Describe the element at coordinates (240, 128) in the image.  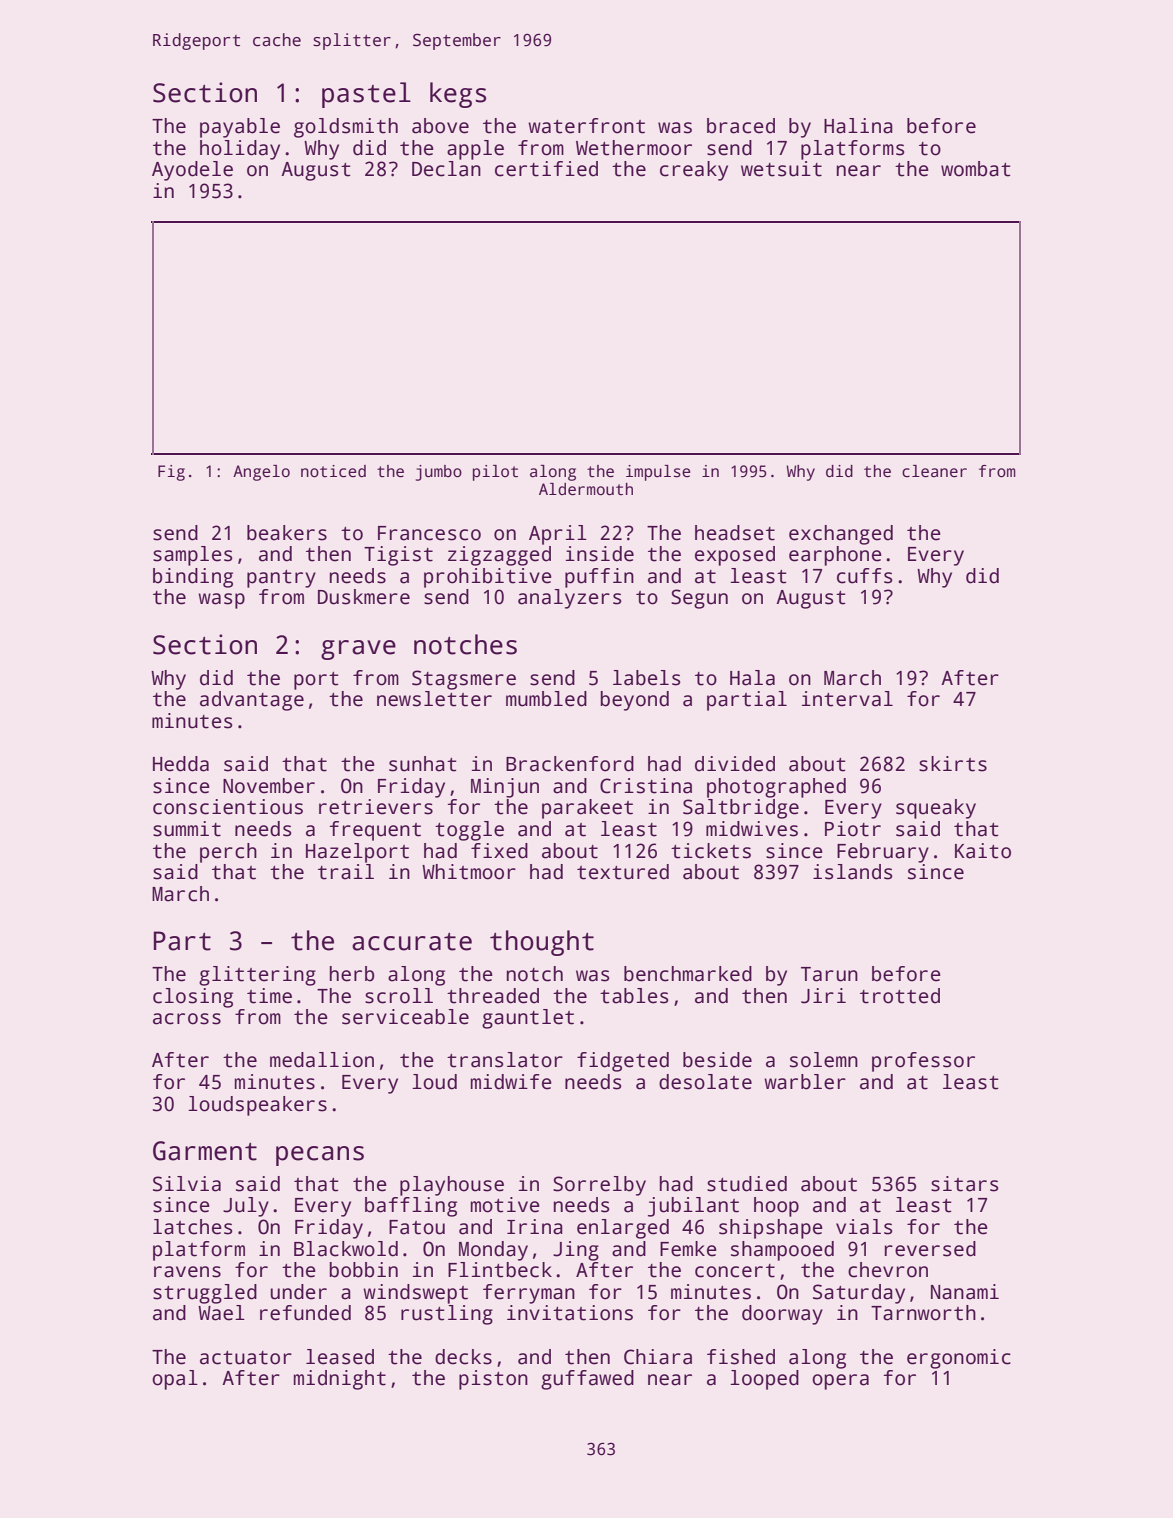
I see `payable` at that location.
